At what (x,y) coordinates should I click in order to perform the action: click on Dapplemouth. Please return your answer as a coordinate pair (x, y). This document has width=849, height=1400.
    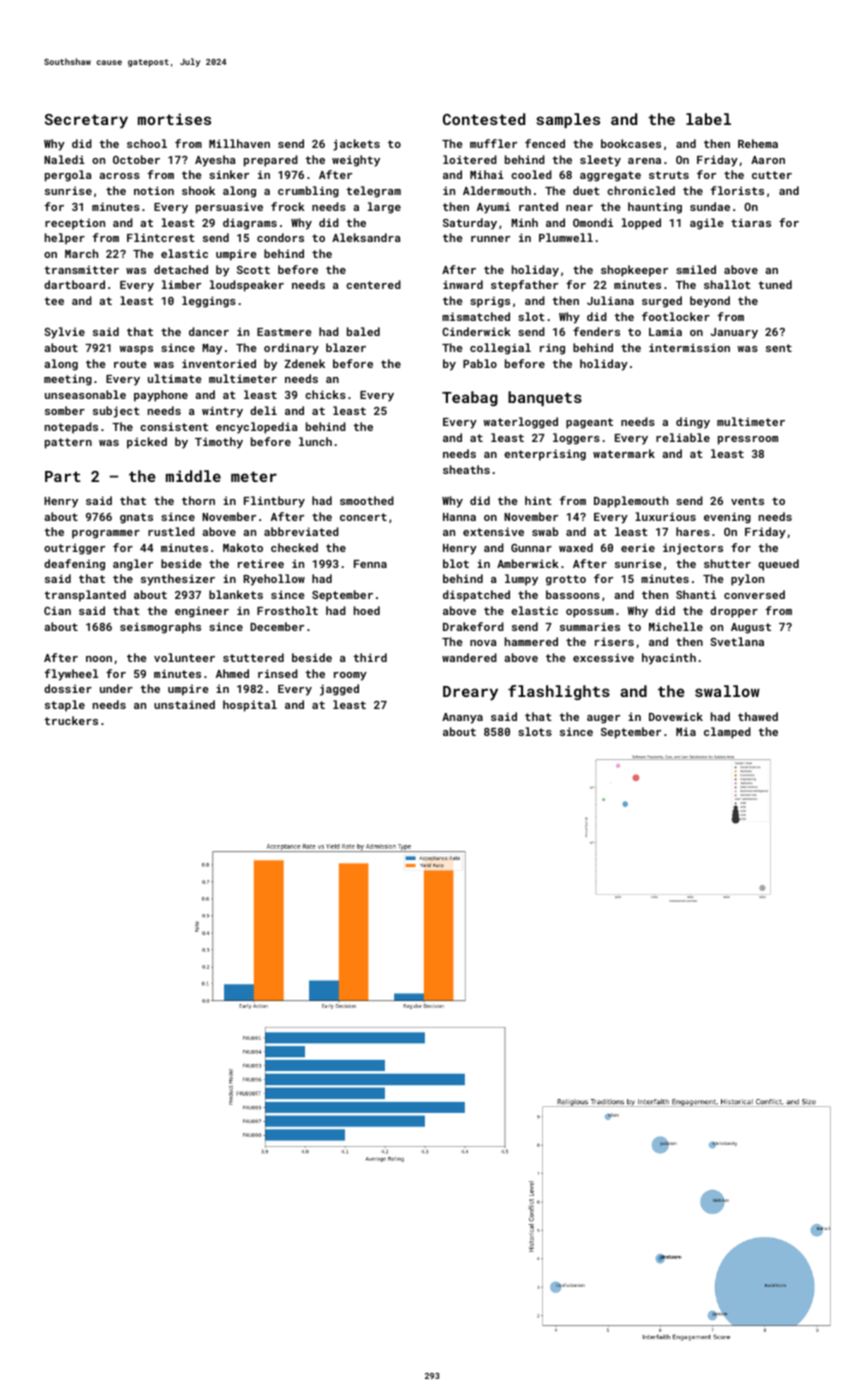
    Looking at the image, I should click on (631, 502).
